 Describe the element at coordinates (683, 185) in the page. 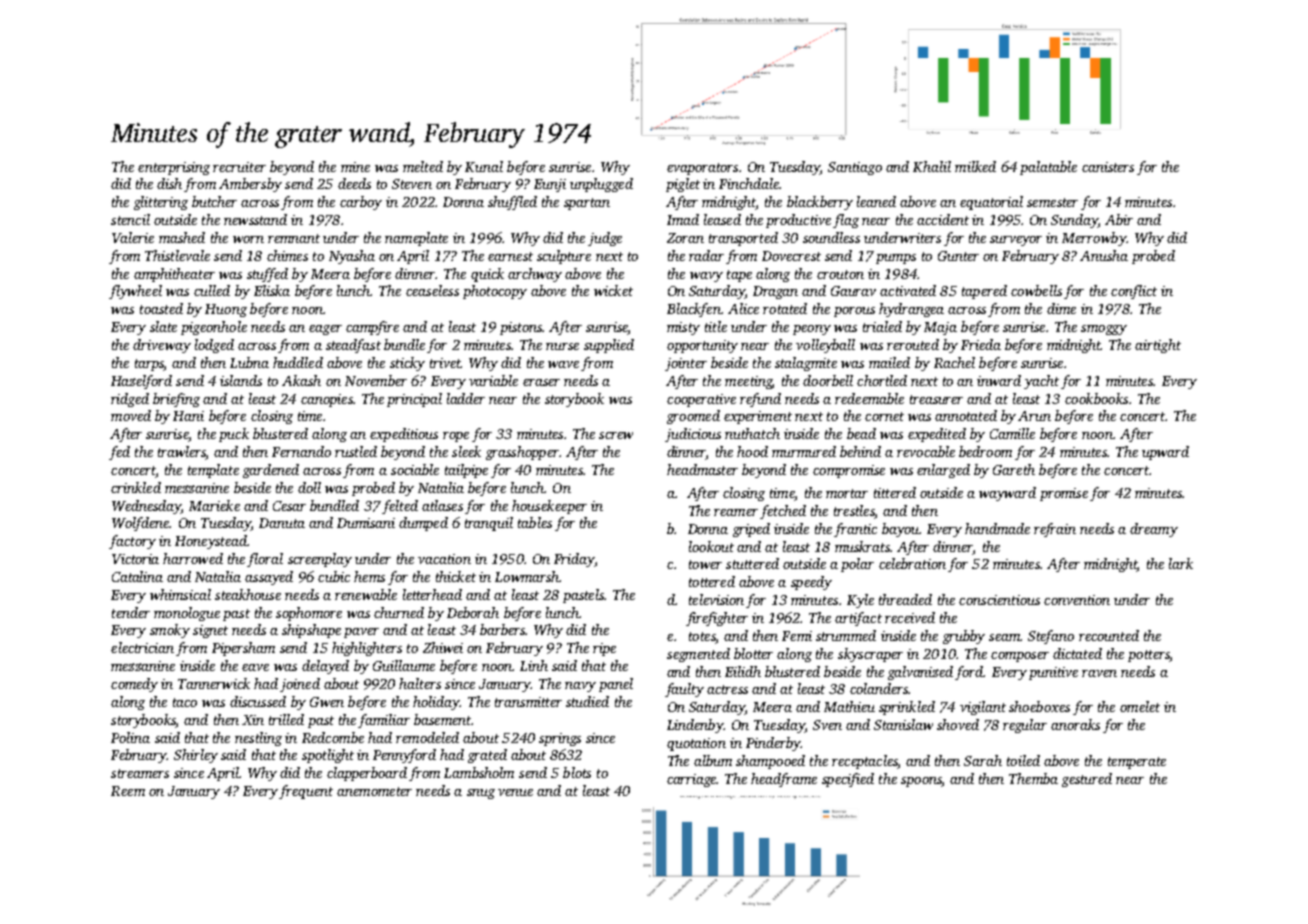

I see `piglet` at that location.
